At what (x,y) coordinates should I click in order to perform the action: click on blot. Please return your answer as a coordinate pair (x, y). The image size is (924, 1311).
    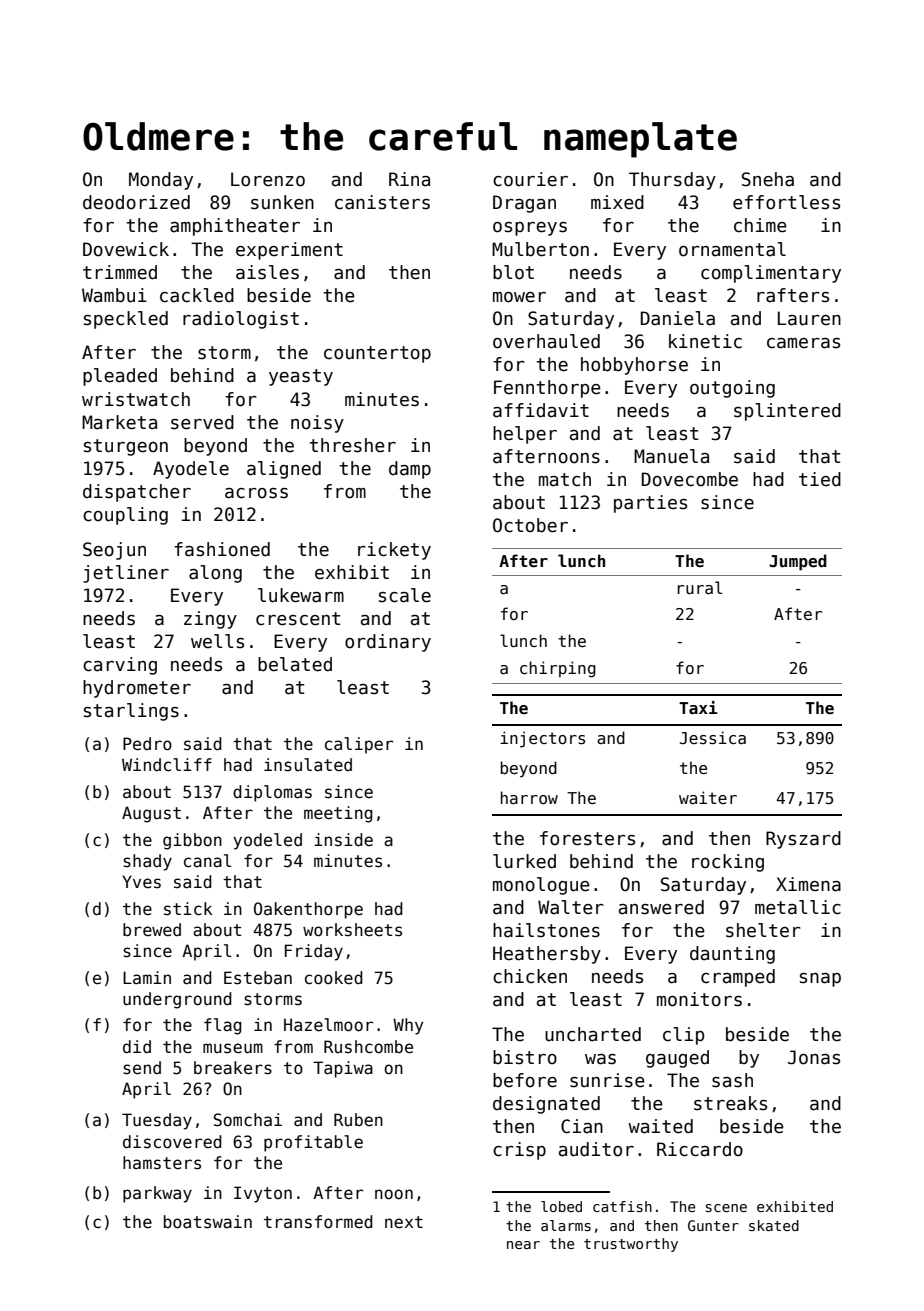
    Looking at the image, I should click on (513, 272).
